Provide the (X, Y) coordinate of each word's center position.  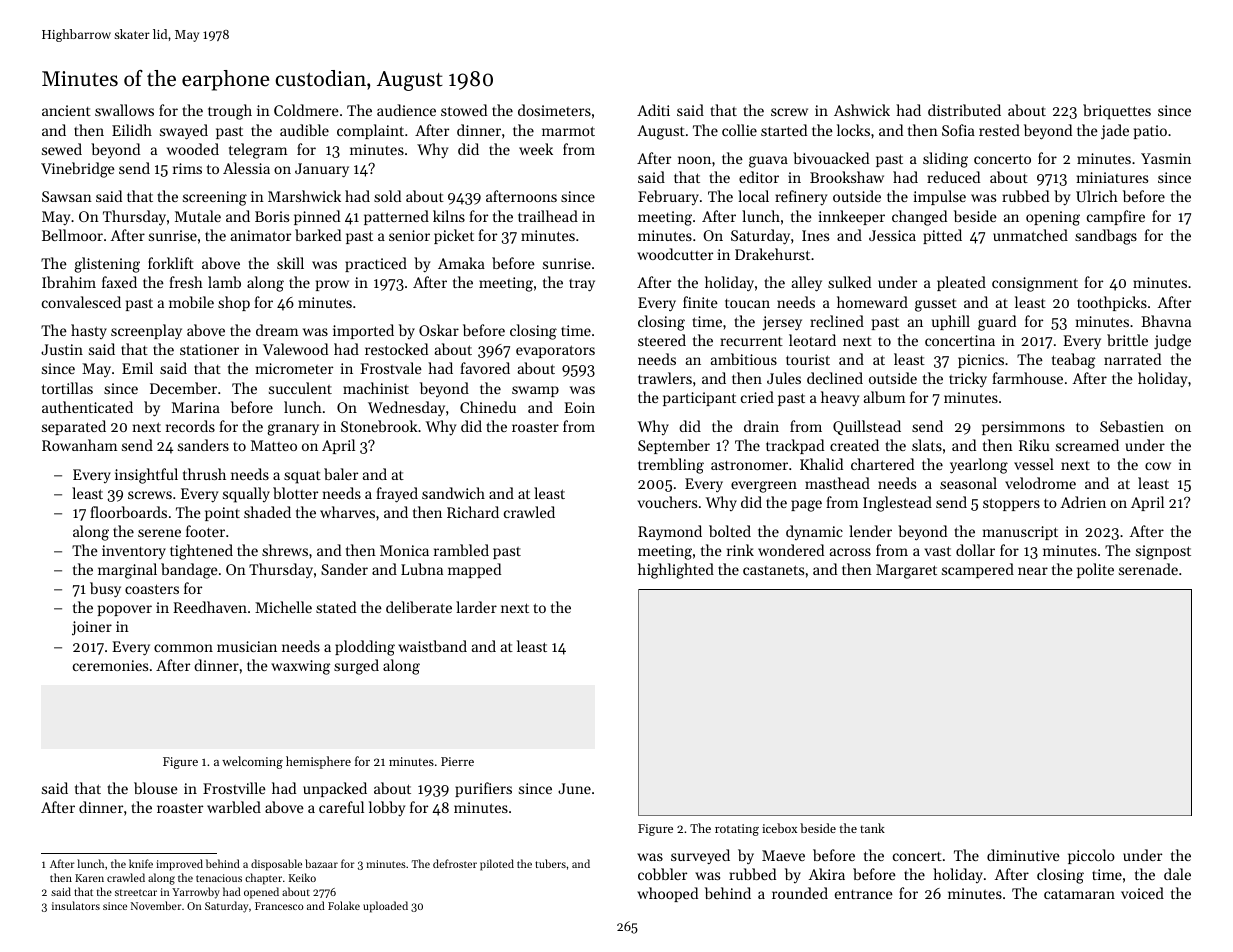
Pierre (457, 761)
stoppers (1011, 504)
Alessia (246, 168)
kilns (449, 216)
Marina (196, 407)
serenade (1148, 569)
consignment (1035, 284)
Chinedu (488, 407)
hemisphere (318, 762)
